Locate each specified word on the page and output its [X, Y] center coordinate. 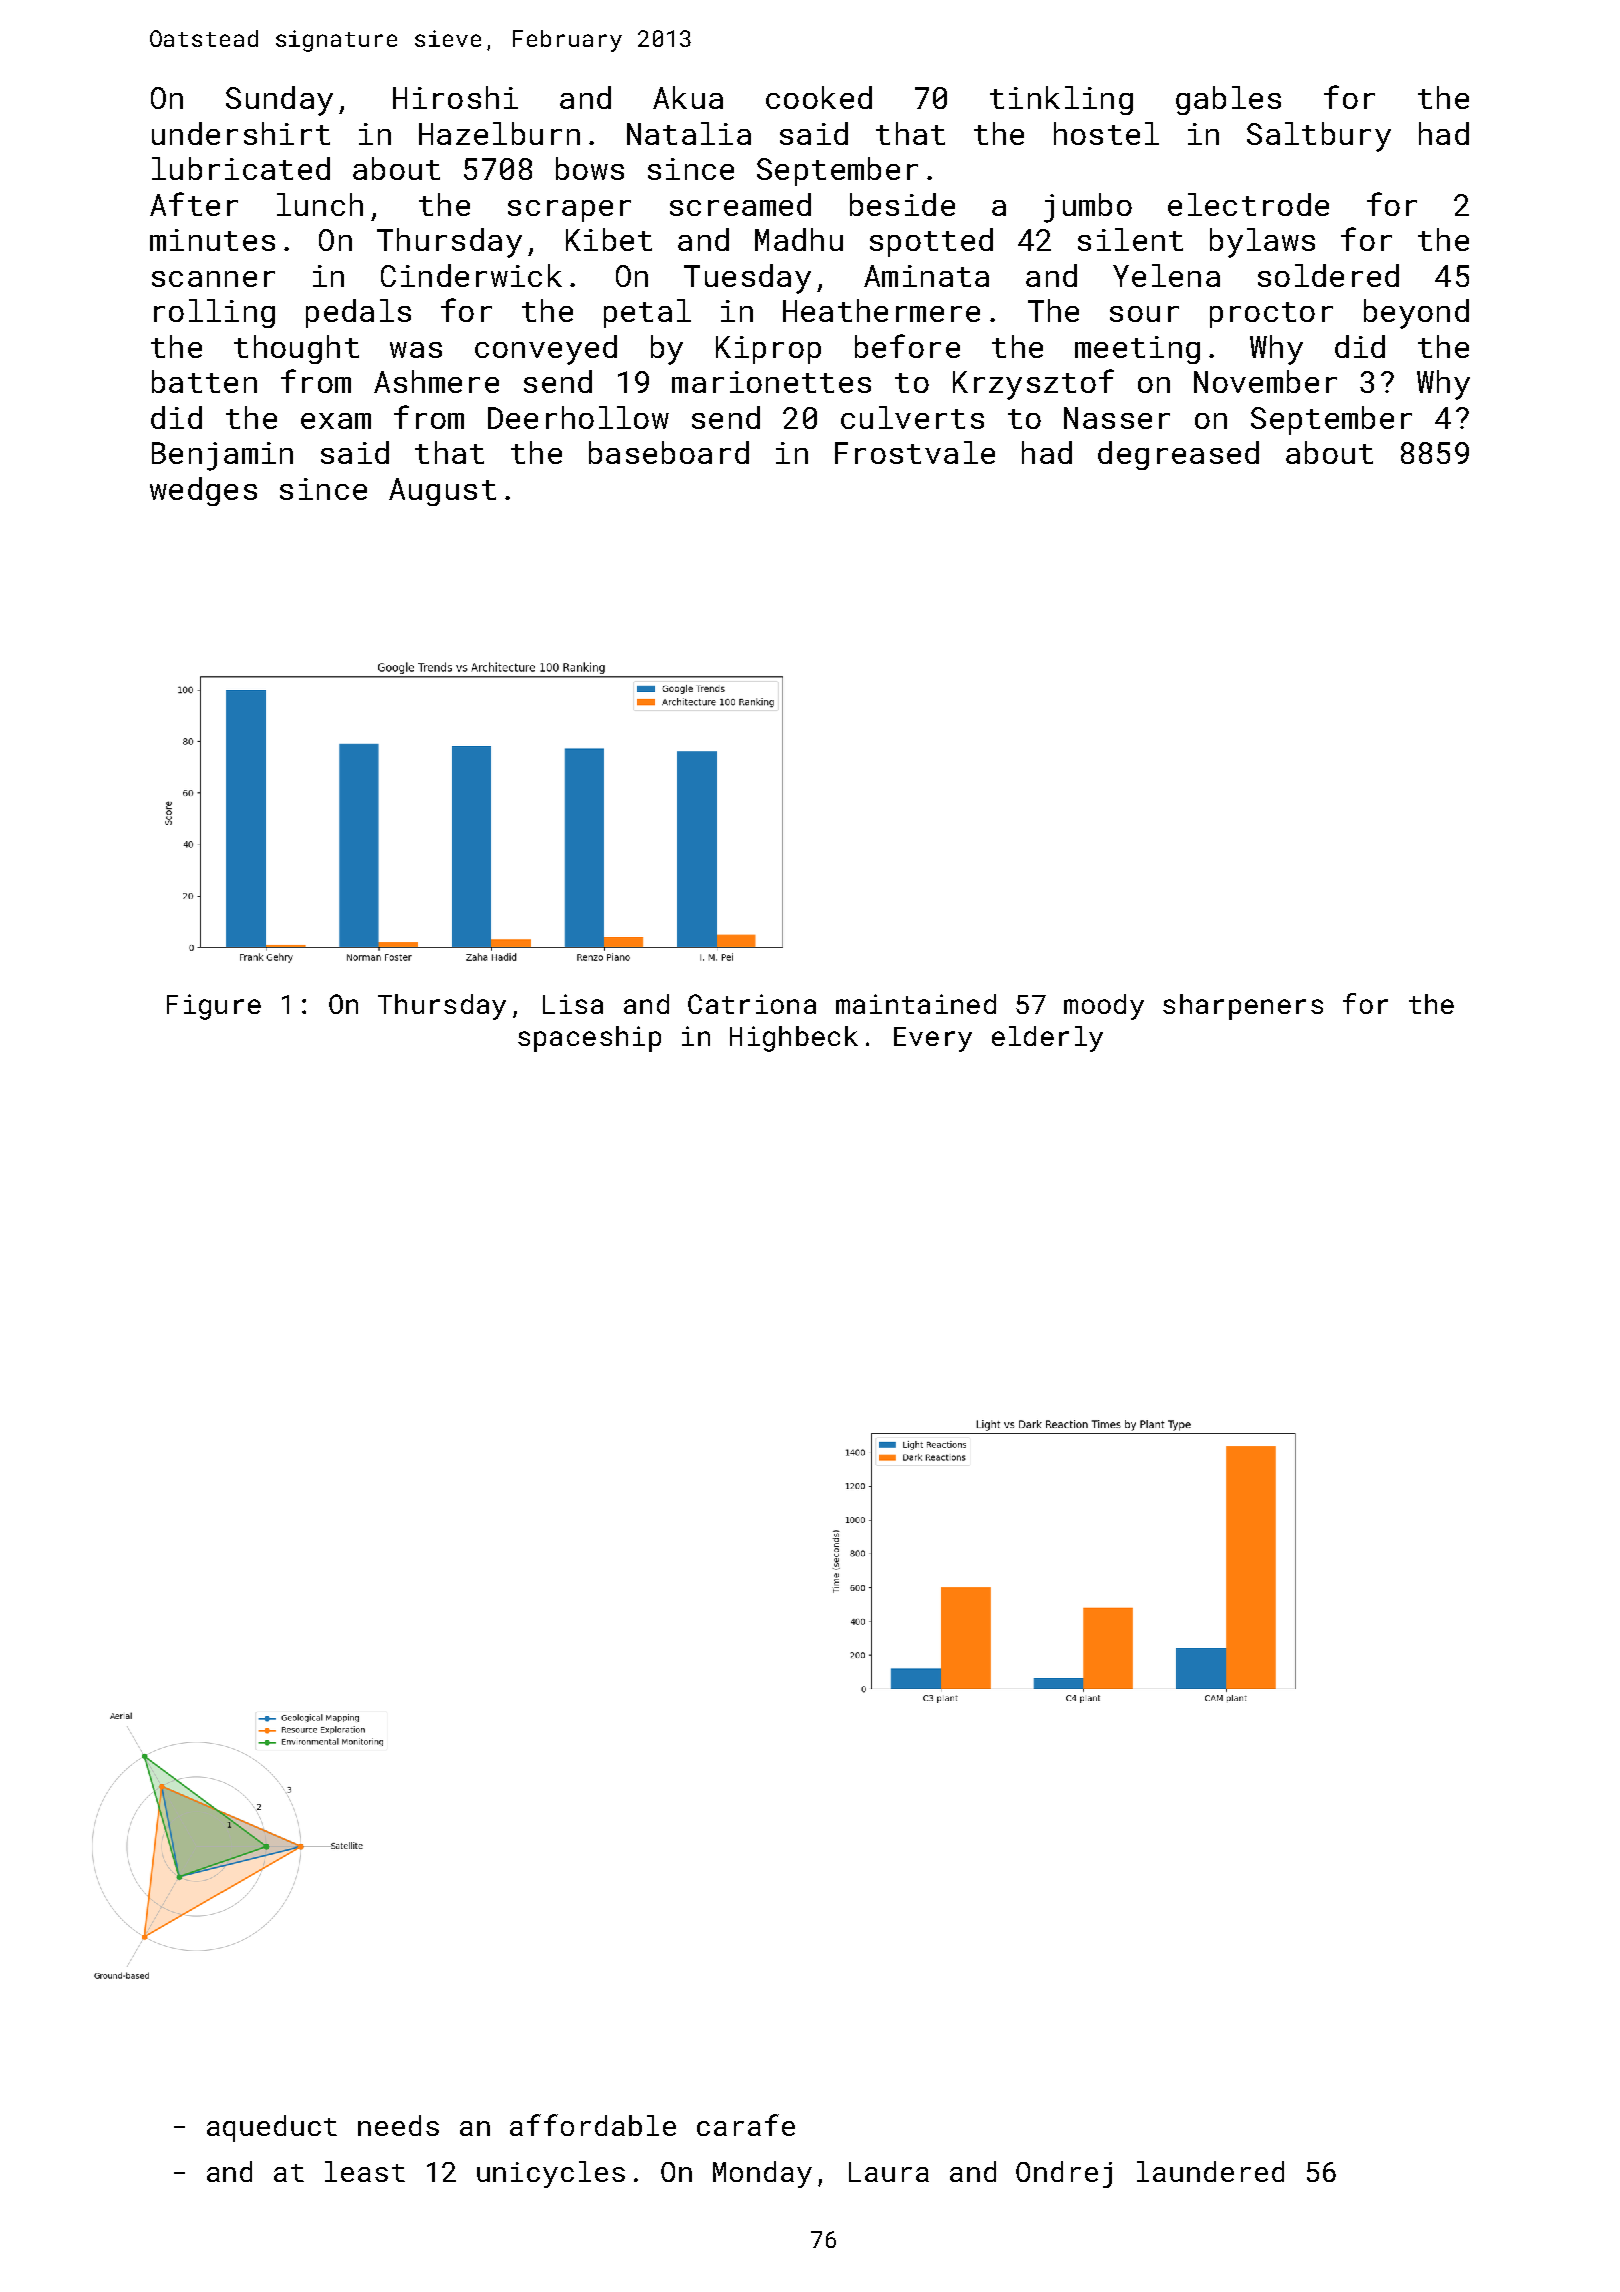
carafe [746, 2125]
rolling [214, 313]
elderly [1047, 1039]
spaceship [589, 1039]
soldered [1328, 275]
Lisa [573, 1004]
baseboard [669, 452]
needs [398, 2125]
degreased [1178, 455]
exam [336, 421]
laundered [1210, 2171]
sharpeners [1243, 1007]
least [365, 2171]
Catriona [752, 1004]
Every [933, 1039]
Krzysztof [1033, 384]
